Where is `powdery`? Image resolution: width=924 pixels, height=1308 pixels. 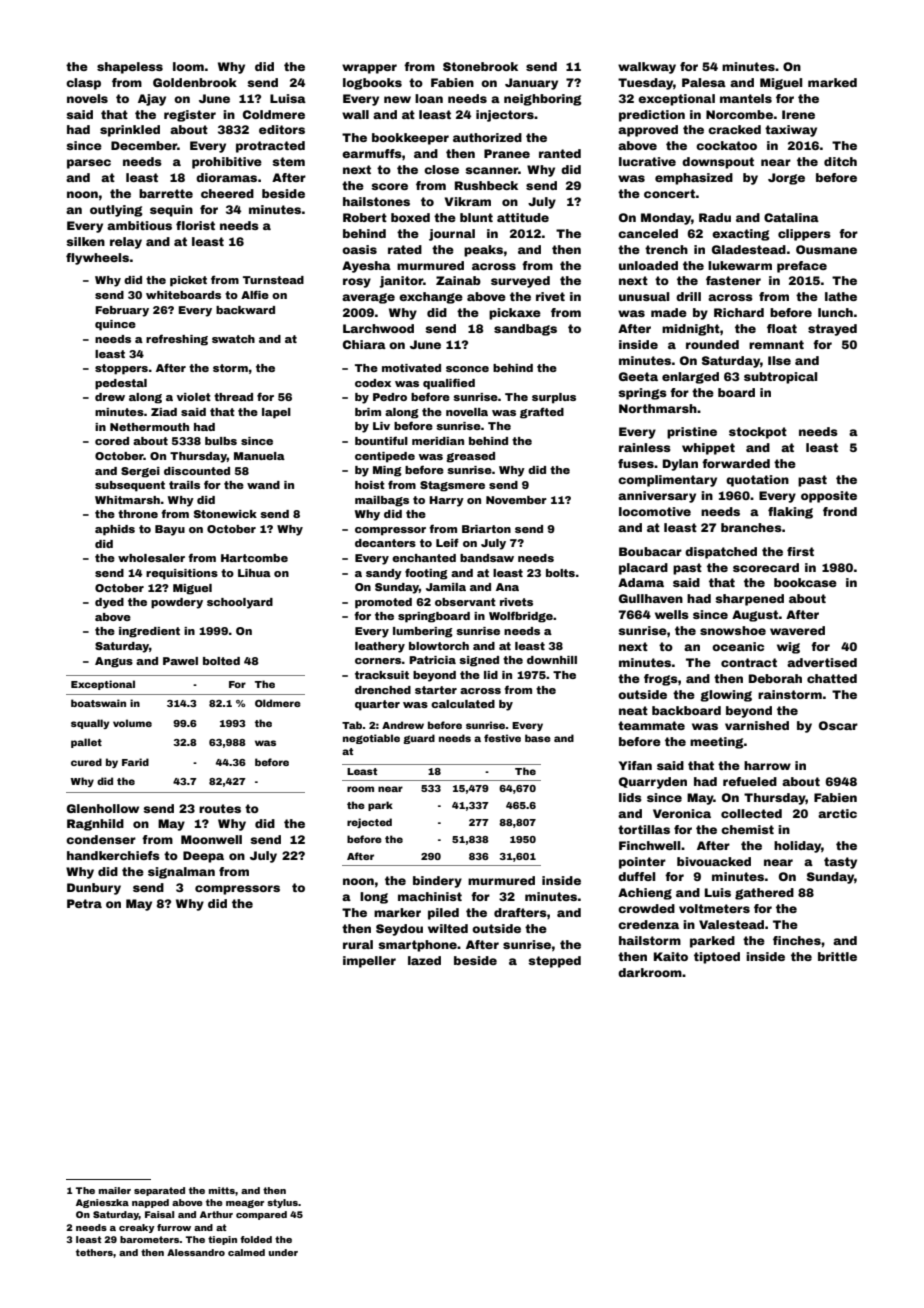
powdery is located at coordinates (177, 603).
